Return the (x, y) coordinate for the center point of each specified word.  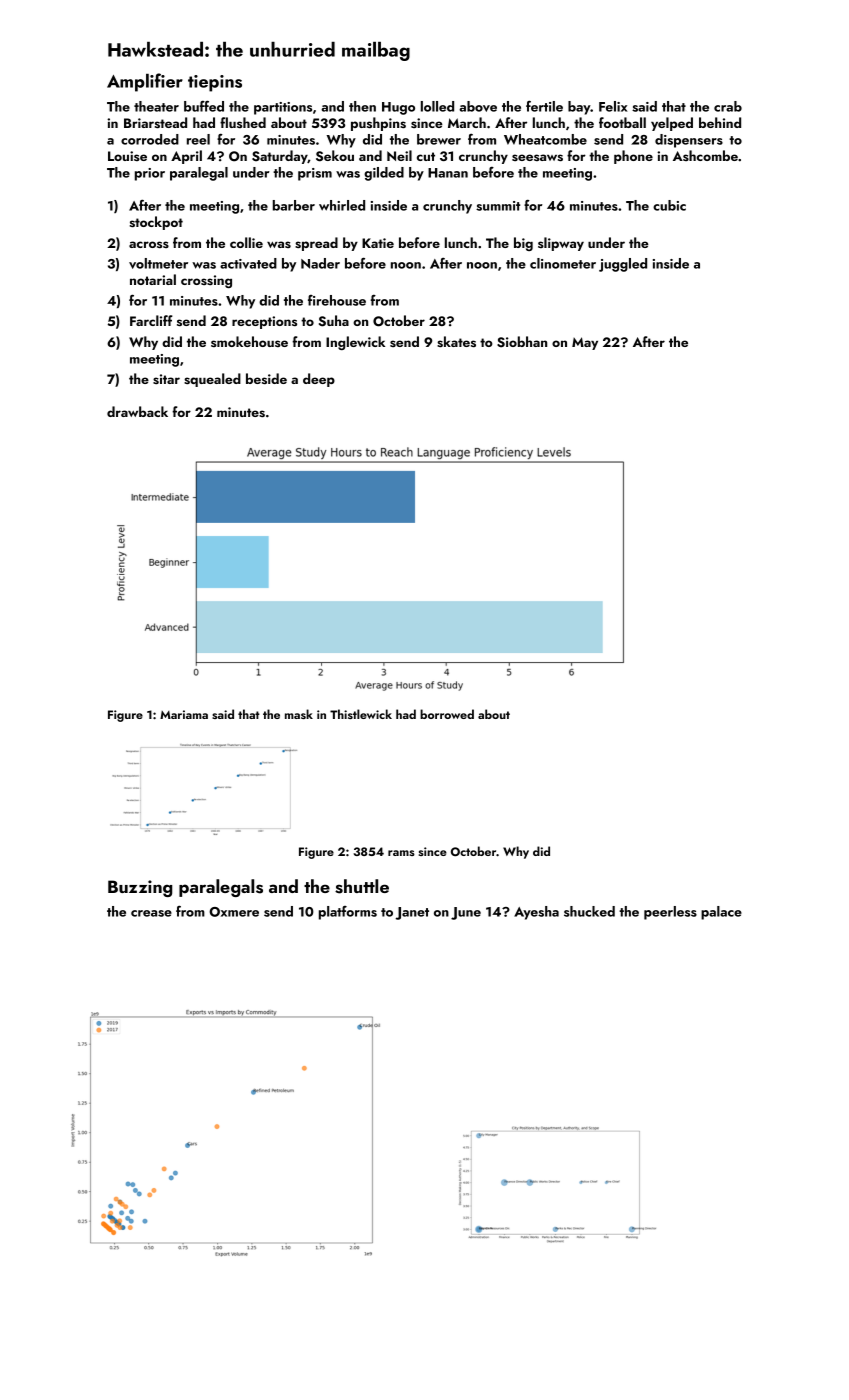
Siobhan (522, 342)
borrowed (447, 714)
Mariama (184, 714)
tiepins (215, 83)
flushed (243, 122)
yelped (672, 124)
